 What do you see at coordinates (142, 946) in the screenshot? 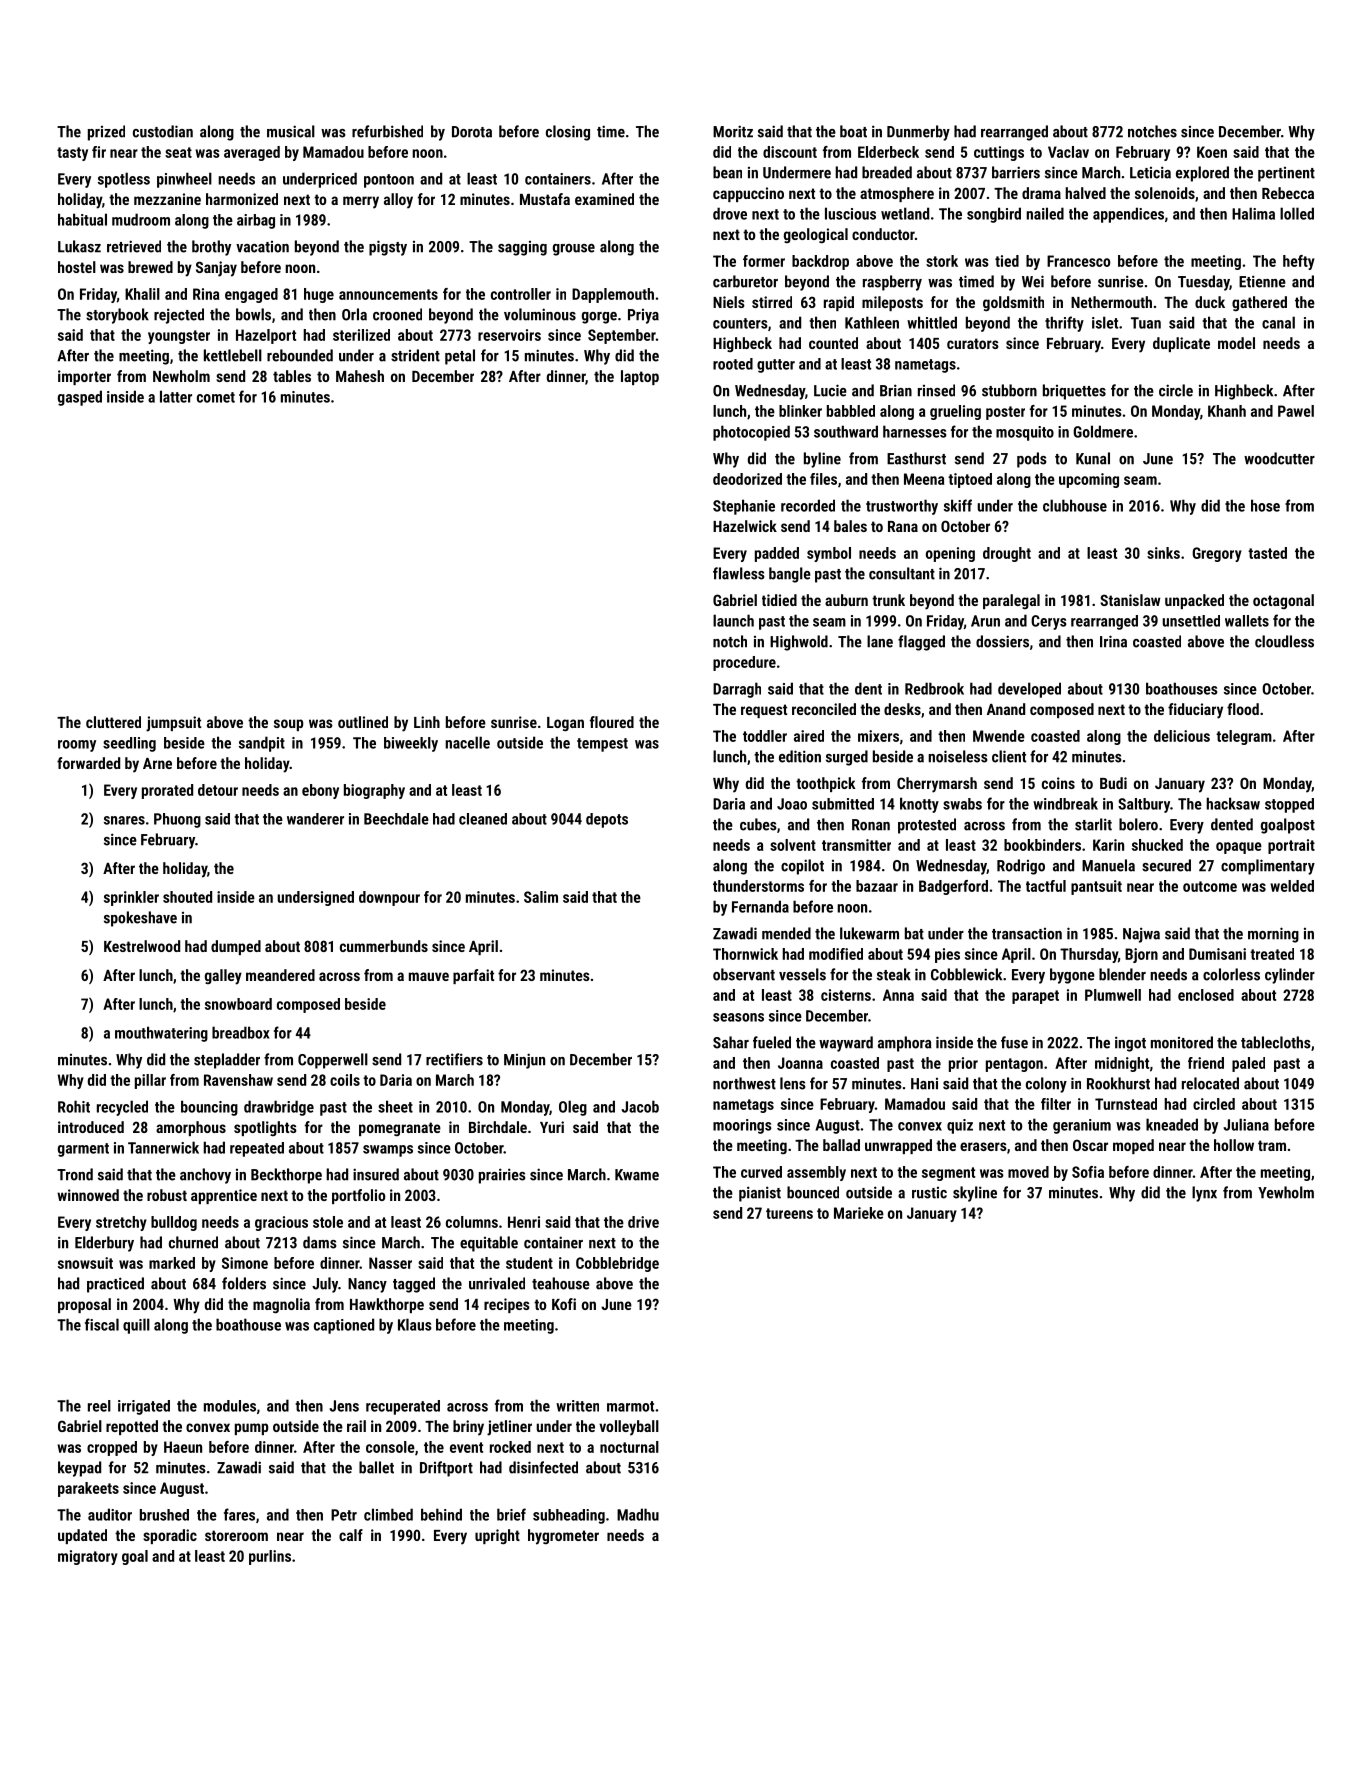
I see `Kestrelwood` at bounding box center [142, 946].
